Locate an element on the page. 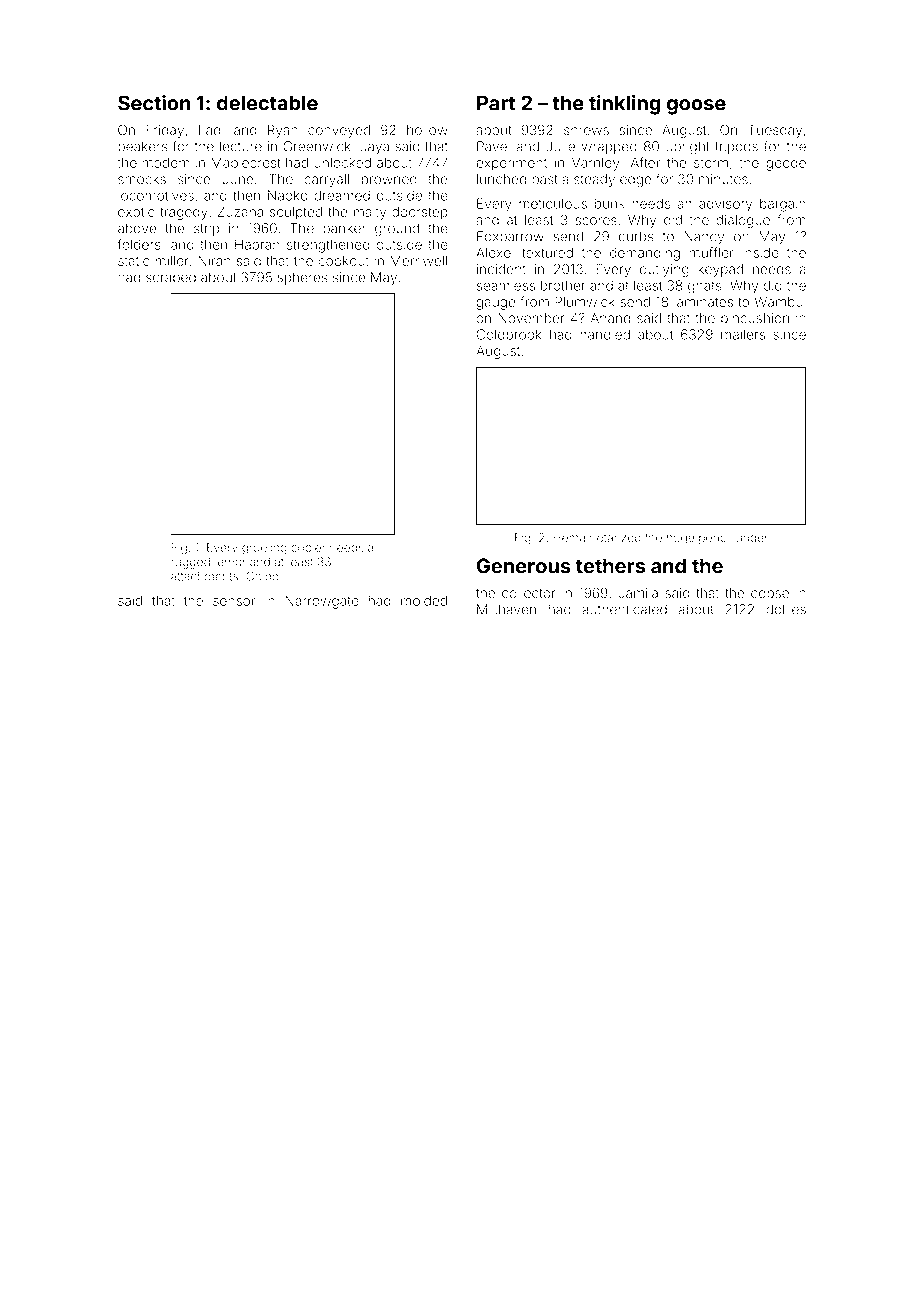 The width and height of the document is (924, 1308). huge is located at coordinates (680, 539).
